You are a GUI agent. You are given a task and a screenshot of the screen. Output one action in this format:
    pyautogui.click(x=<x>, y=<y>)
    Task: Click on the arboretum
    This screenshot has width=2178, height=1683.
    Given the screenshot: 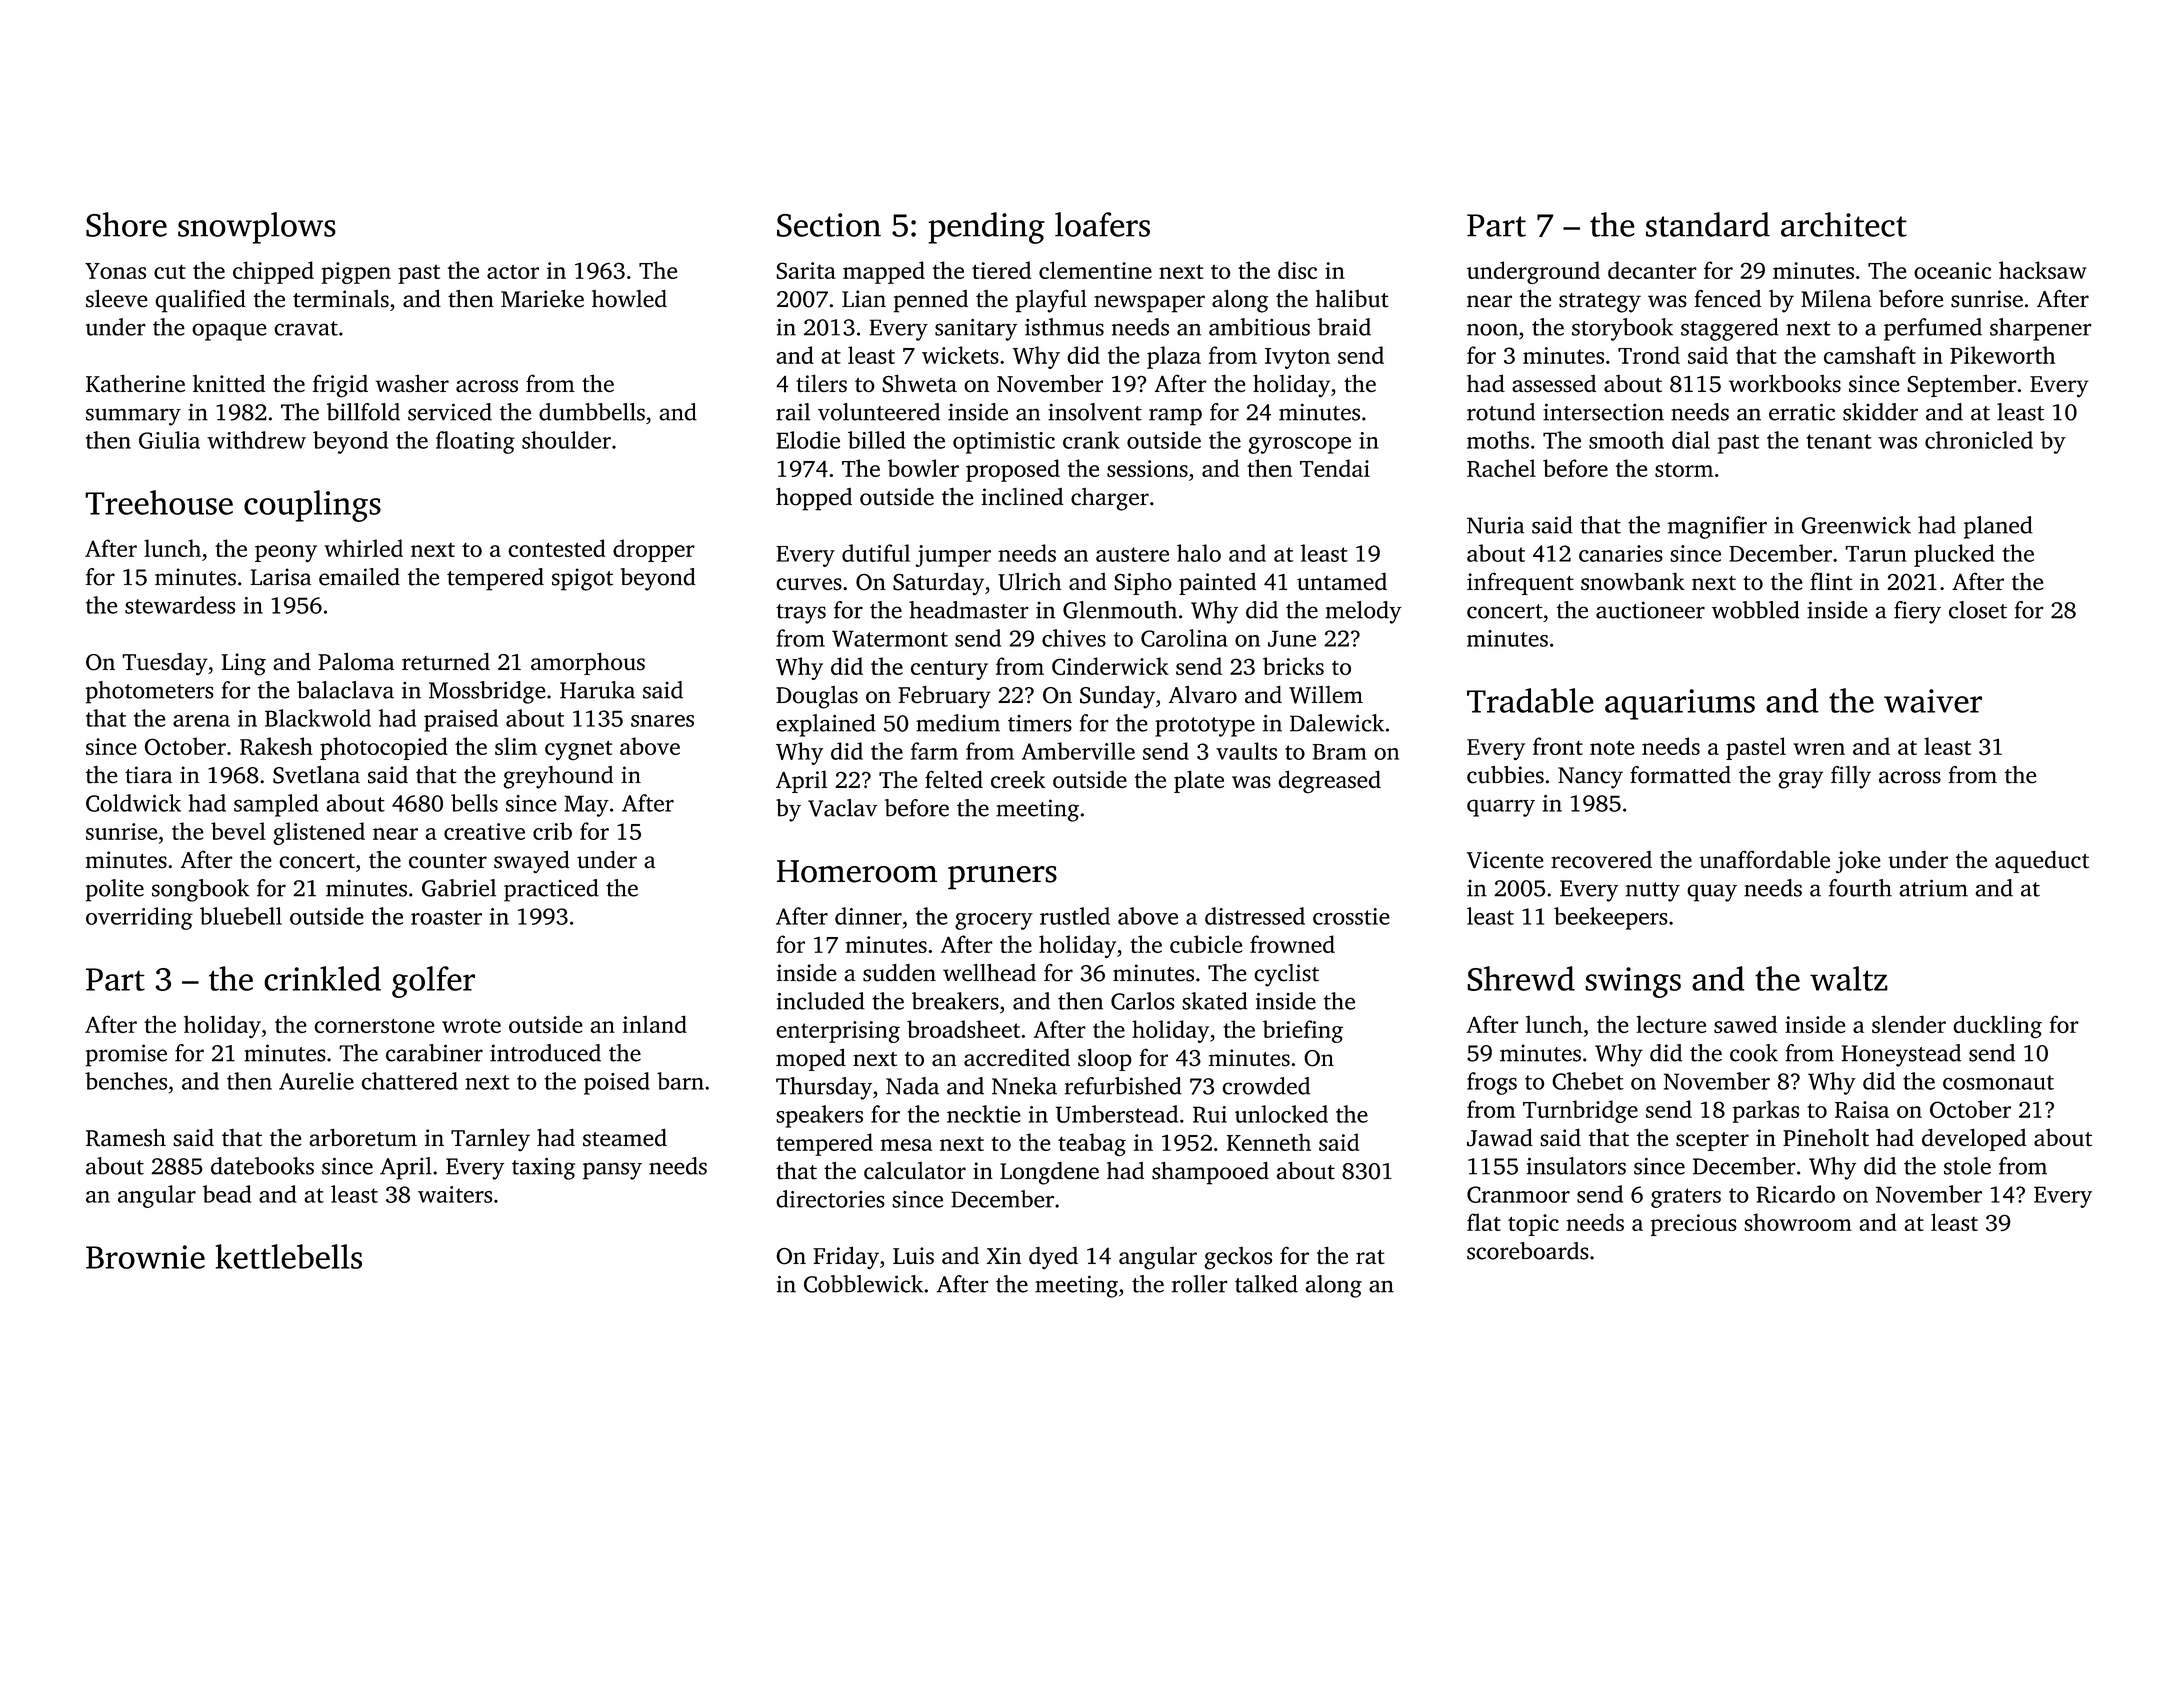 What is the action you would take?
    pyautogui.click(x=363, y=1137)
